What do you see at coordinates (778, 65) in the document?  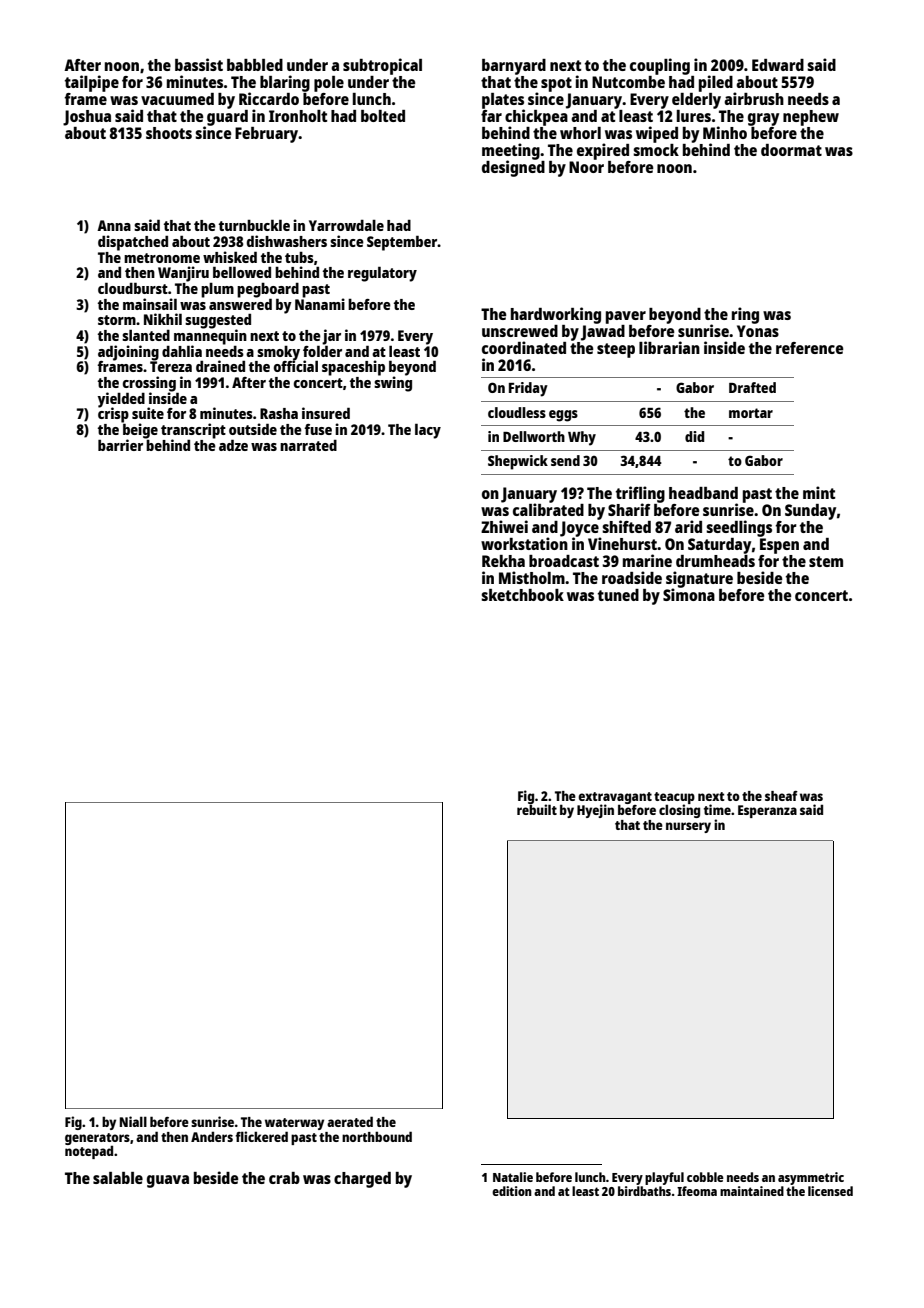 I see `Edward` at bounding box center [778, 65].
